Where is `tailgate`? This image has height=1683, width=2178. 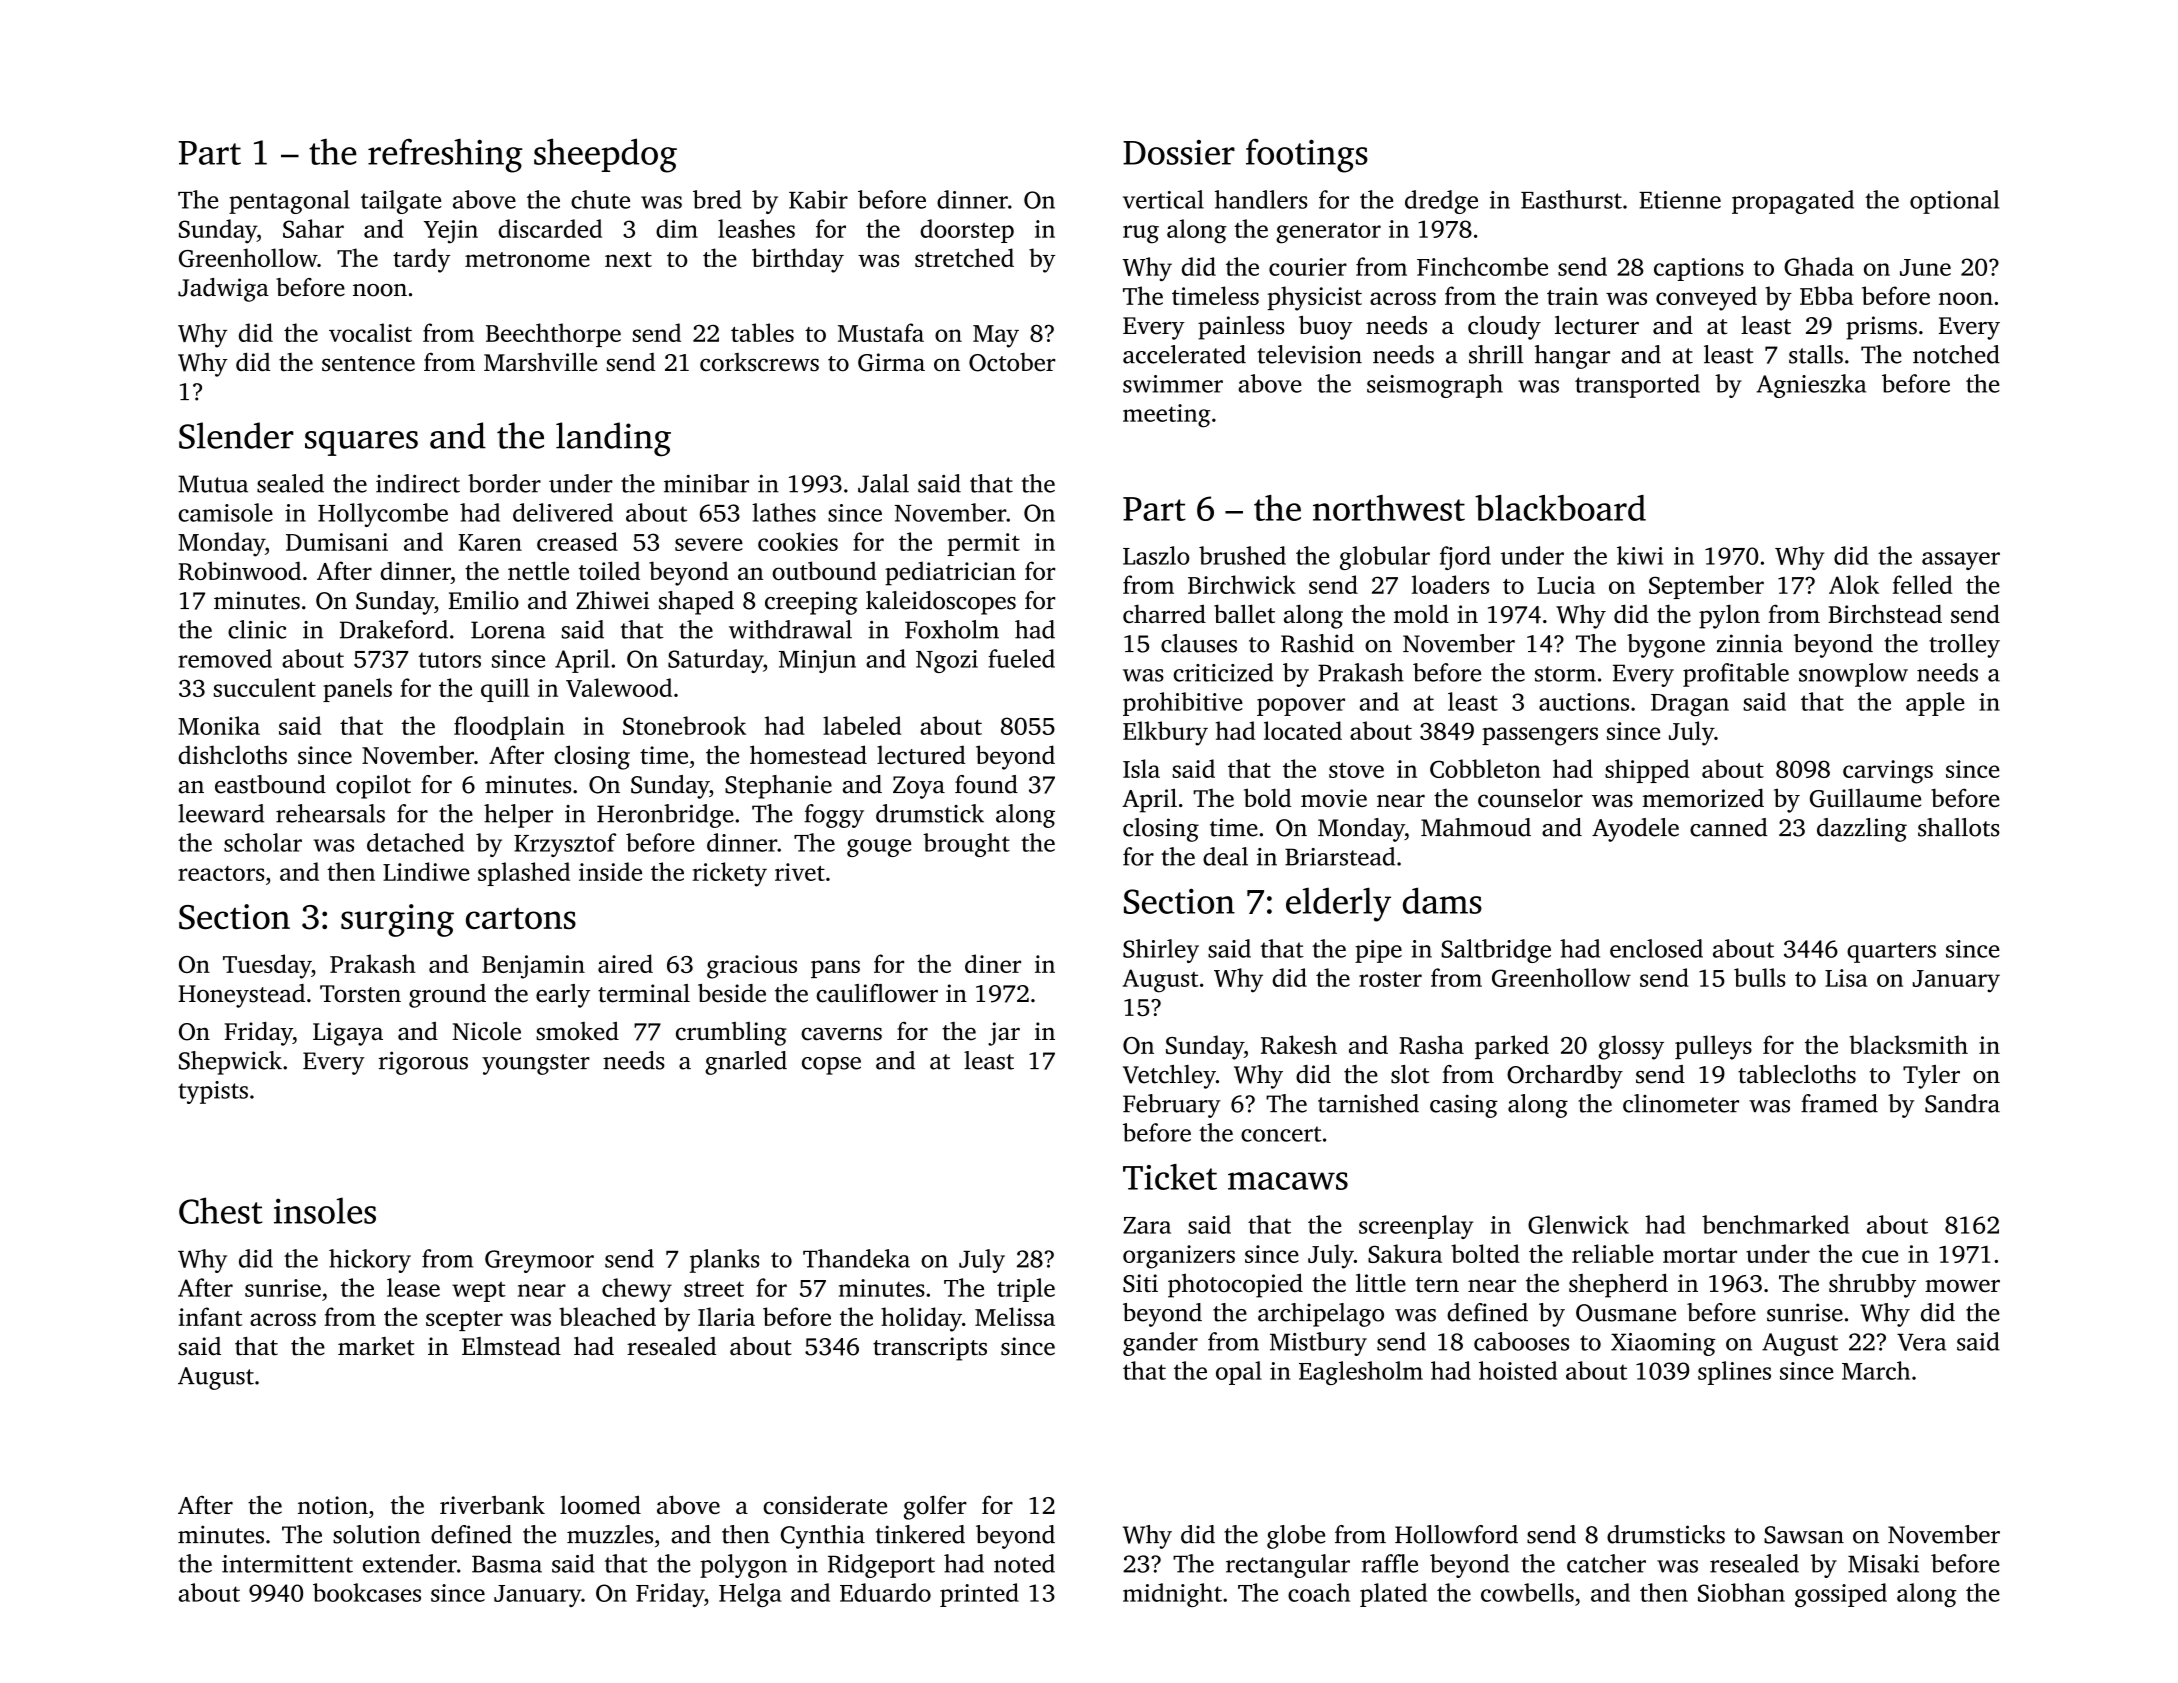 tailgate is located at coordinates (401, 202).
